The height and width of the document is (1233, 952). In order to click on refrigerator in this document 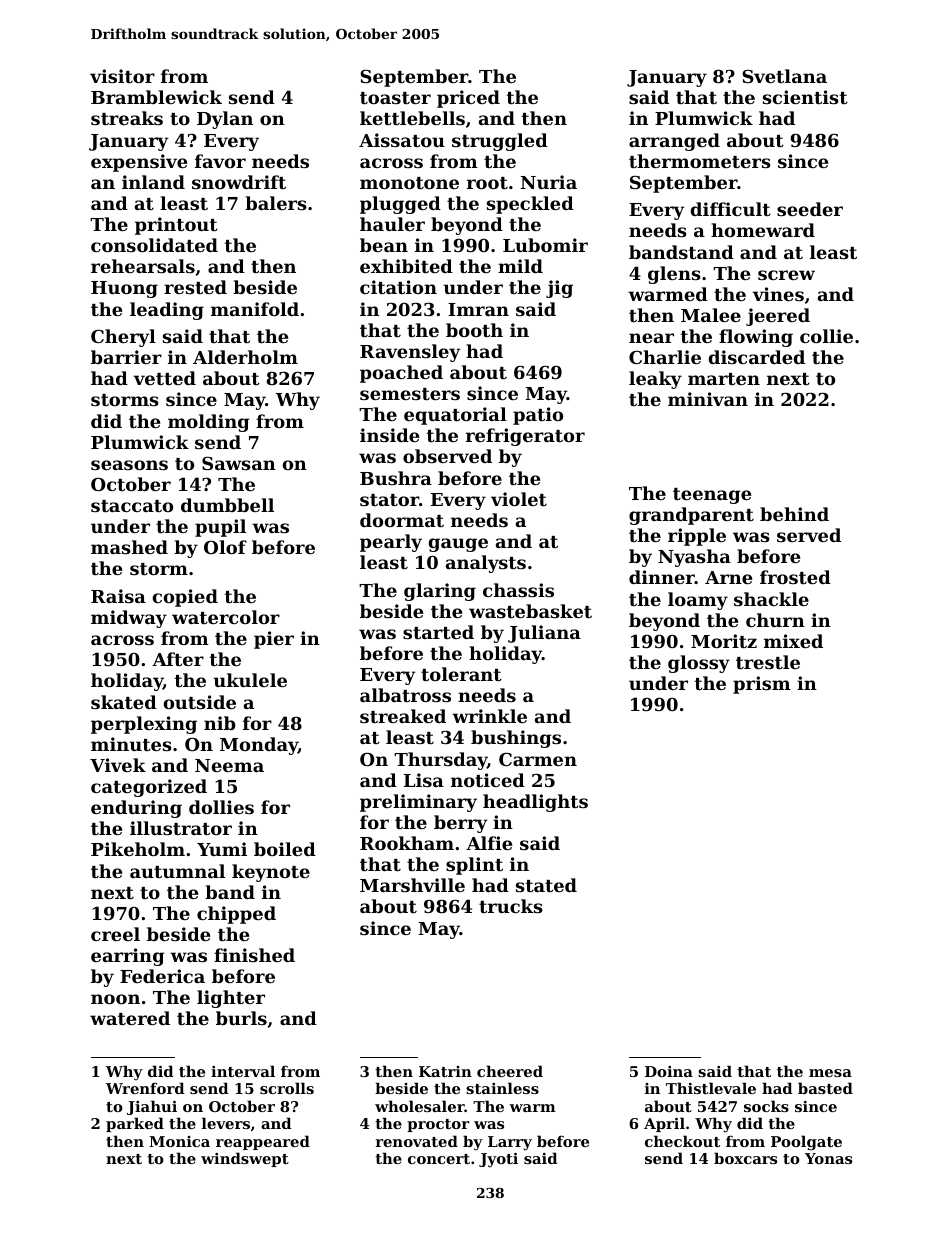, I will do `click(525, 437)`.
